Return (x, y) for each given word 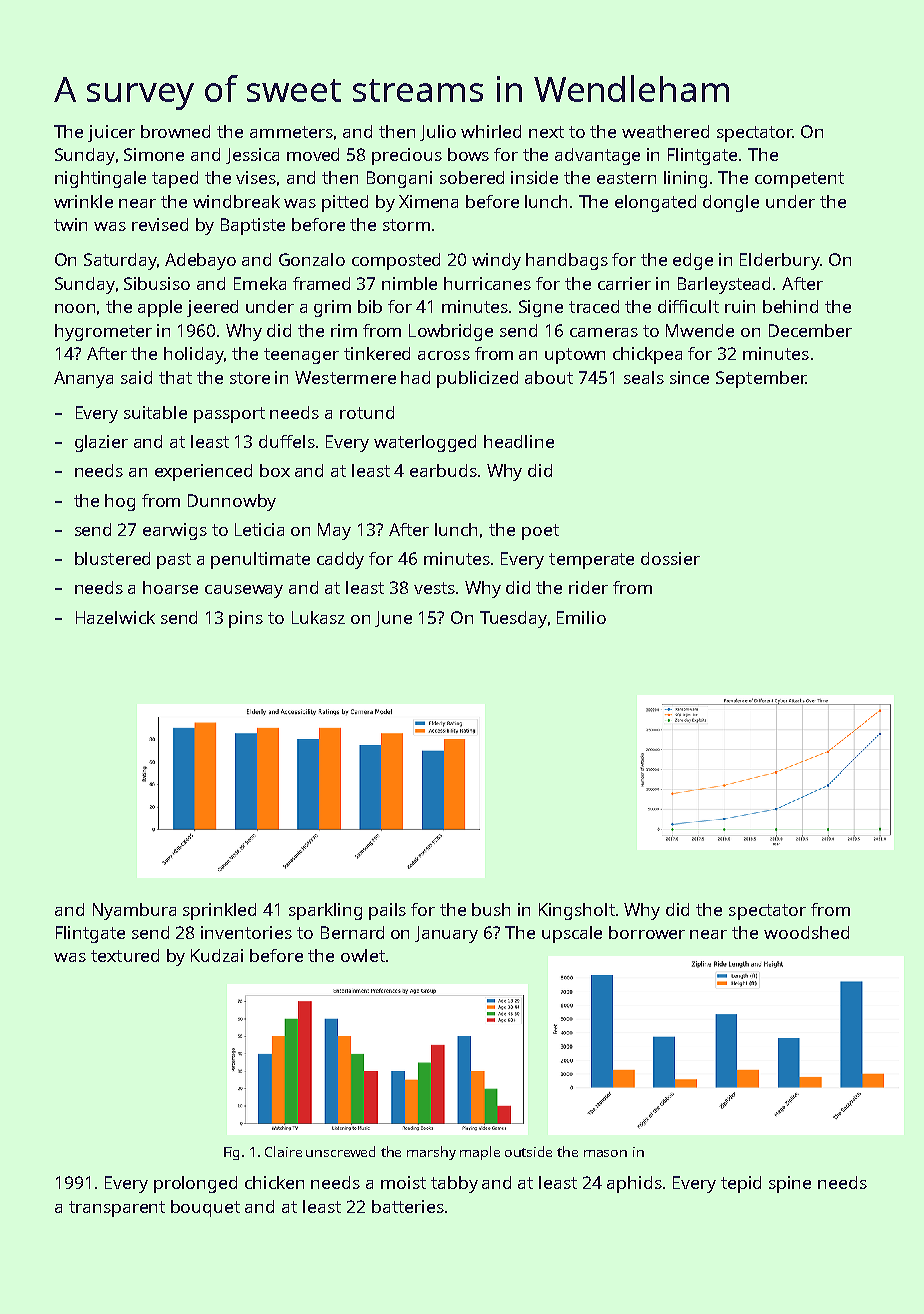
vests (434, 588)
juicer (111, 133)
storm (406, 225)
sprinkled (219, 911)
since (689, 377)
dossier (670, 558)
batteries (408, 1206)
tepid (741, 1184)
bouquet (205, 1208)
